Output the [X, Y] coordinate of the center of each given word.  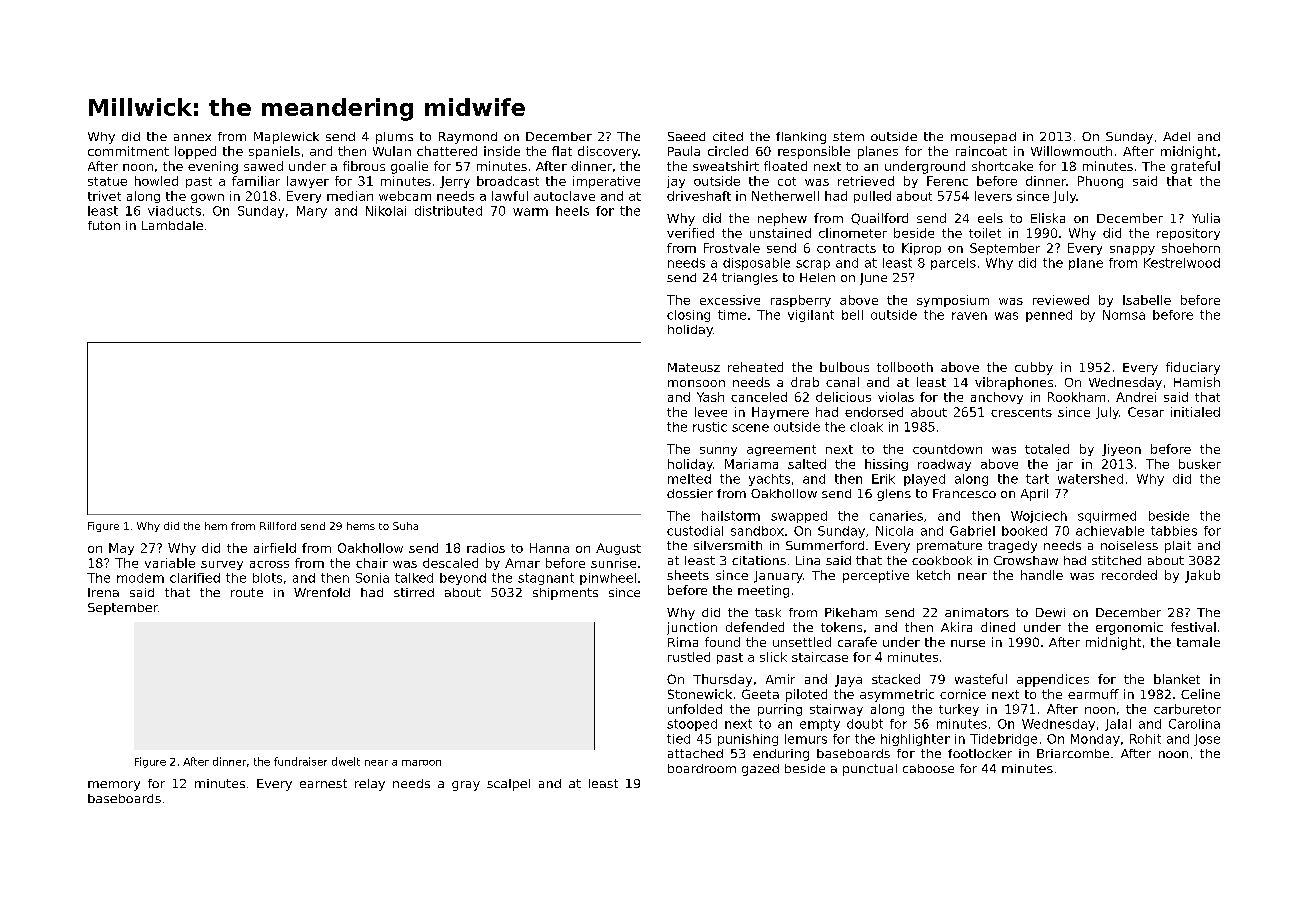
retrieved [866, 181]
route [247, 592]
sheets [688, 575]
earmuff [1093, 694]
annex [192, 137]
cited [728, 136]
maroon [421, 763]
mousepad [983, 138]
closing [688, 316]
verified [690, 233]
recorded [1129, 575]
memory [114, 786]
